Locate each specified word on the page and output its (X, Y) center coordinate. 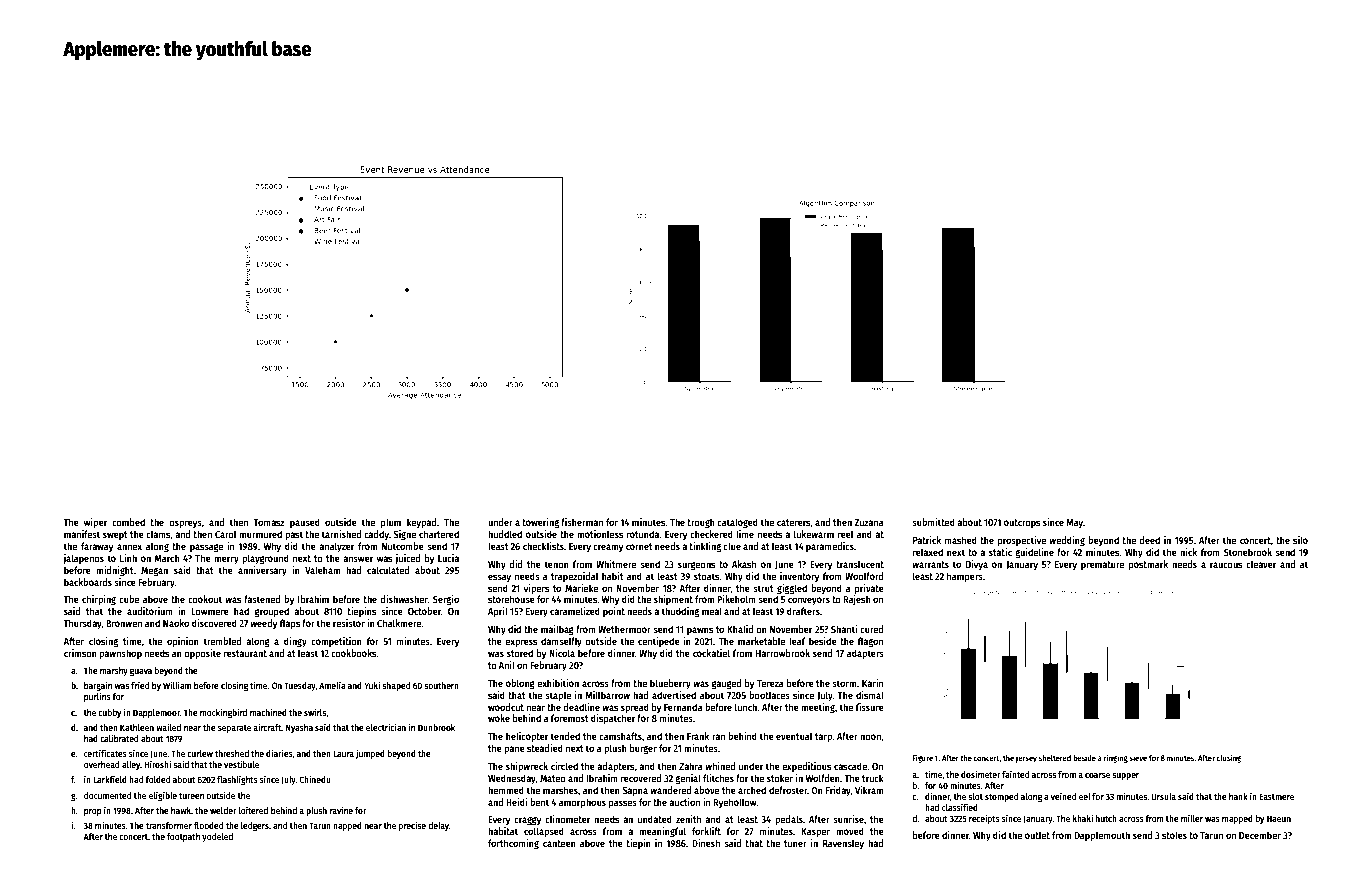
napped (347, 826)
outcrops (1022, 523)
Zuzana (869, 522)
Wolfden (823, 778)
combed (128, 522)
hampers (965, 577)
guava (141, 672)
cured (871, 629)
